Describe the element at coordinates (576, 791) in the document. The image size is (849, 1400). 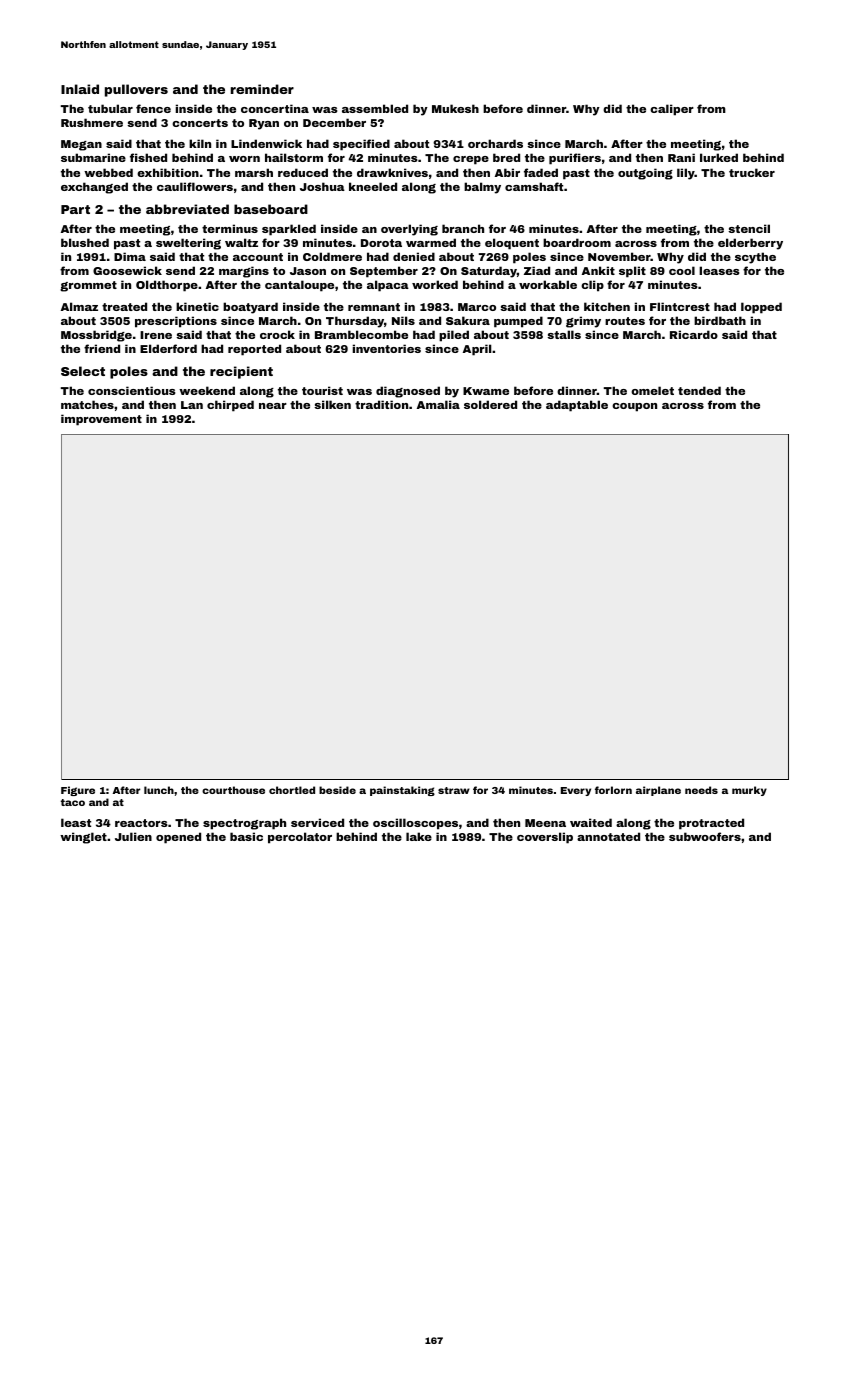
I see `Every` at that location.
